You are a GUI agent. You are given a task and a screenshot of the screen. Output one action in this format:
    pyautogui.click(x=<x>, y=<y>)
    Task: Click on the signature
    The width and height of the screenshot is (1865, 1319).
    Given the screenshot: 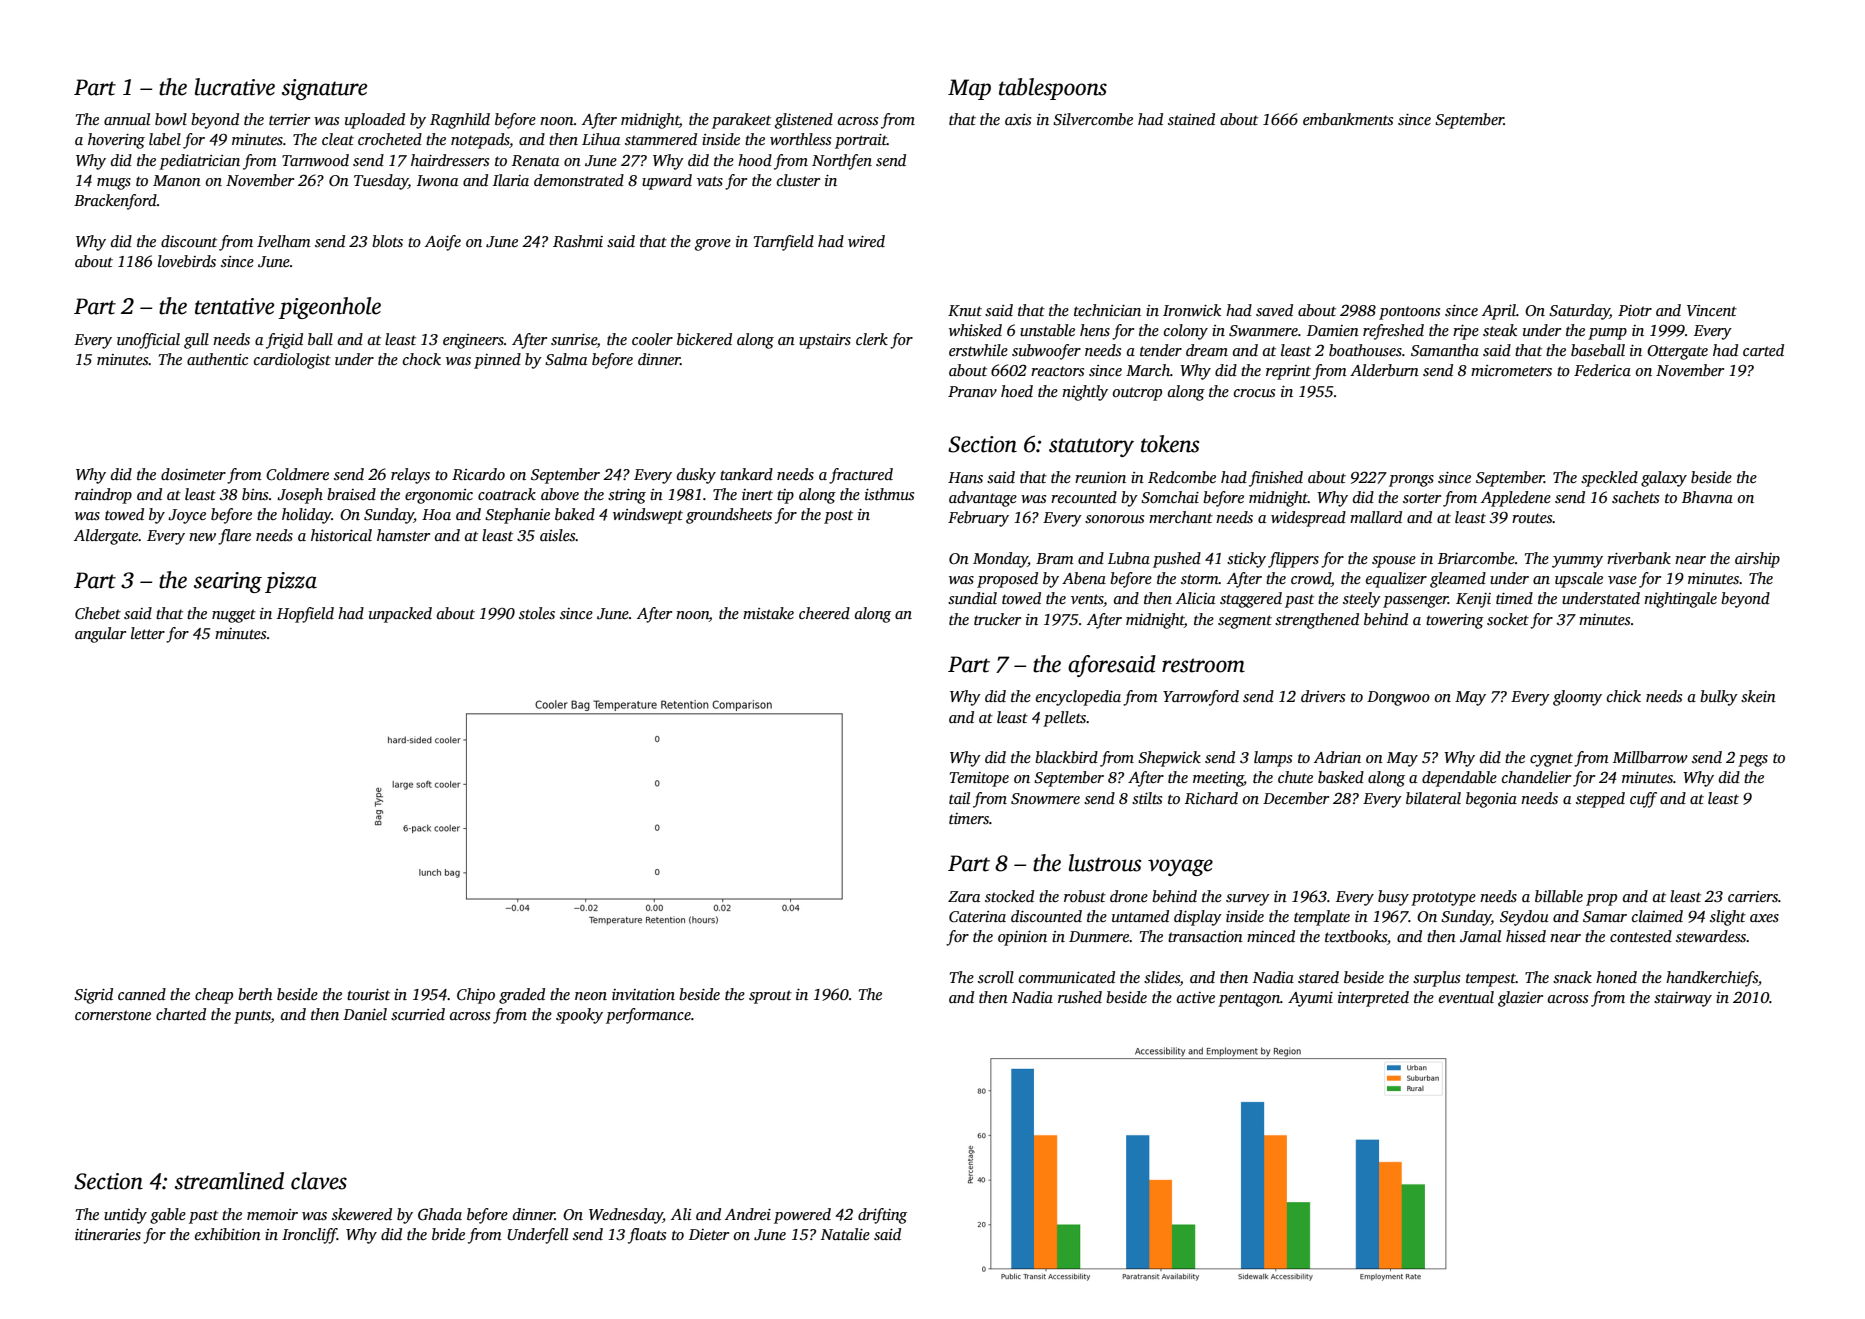 What is the action you would take?
    pyautogui.click(x=324, y=89)
